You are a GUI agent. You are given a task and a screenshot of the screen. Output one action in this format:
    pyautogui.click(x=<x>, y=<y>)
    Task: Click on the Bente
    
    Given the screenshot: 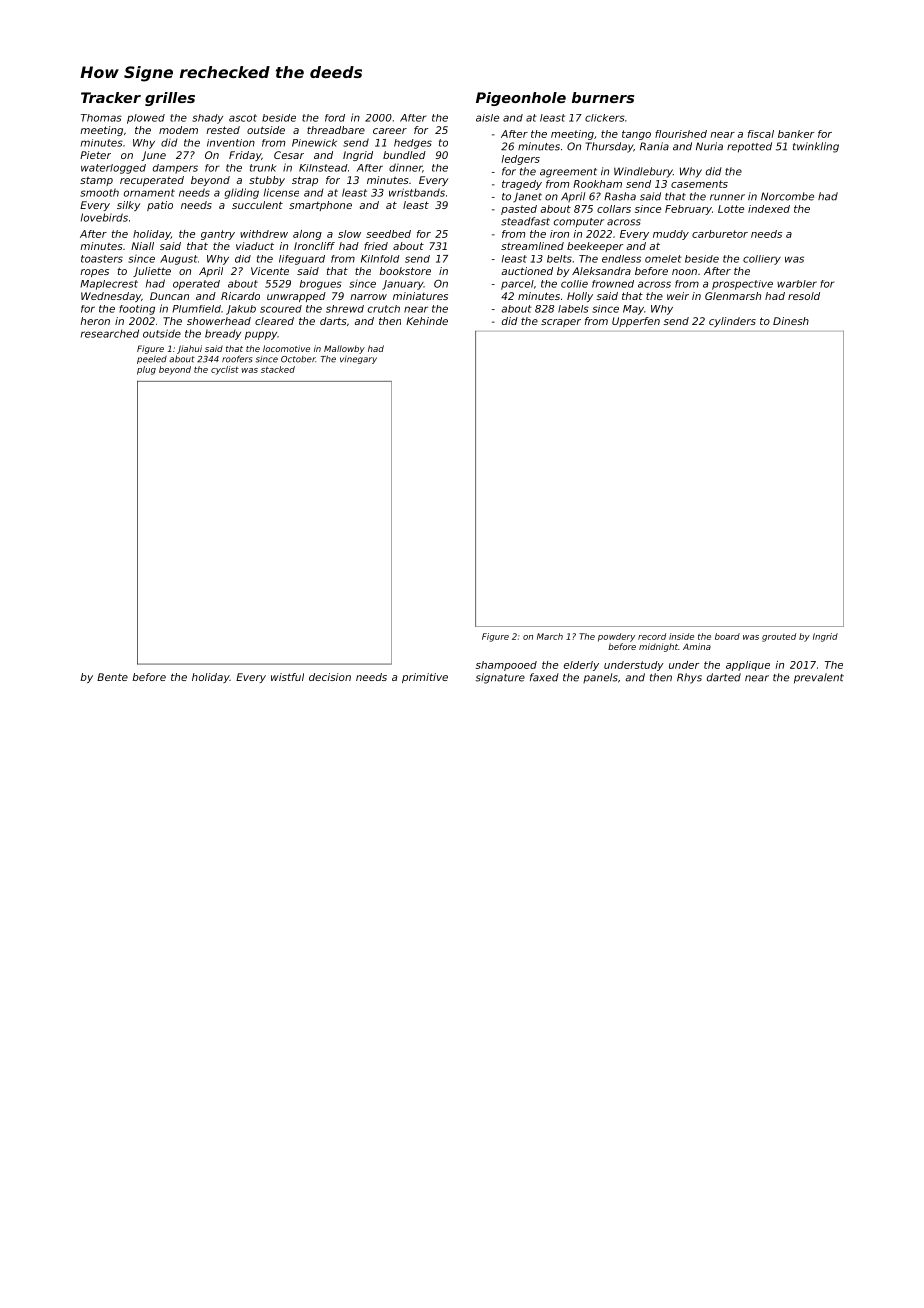 What is the action you would take?
    pyautogui.click(x=112, y=677)
